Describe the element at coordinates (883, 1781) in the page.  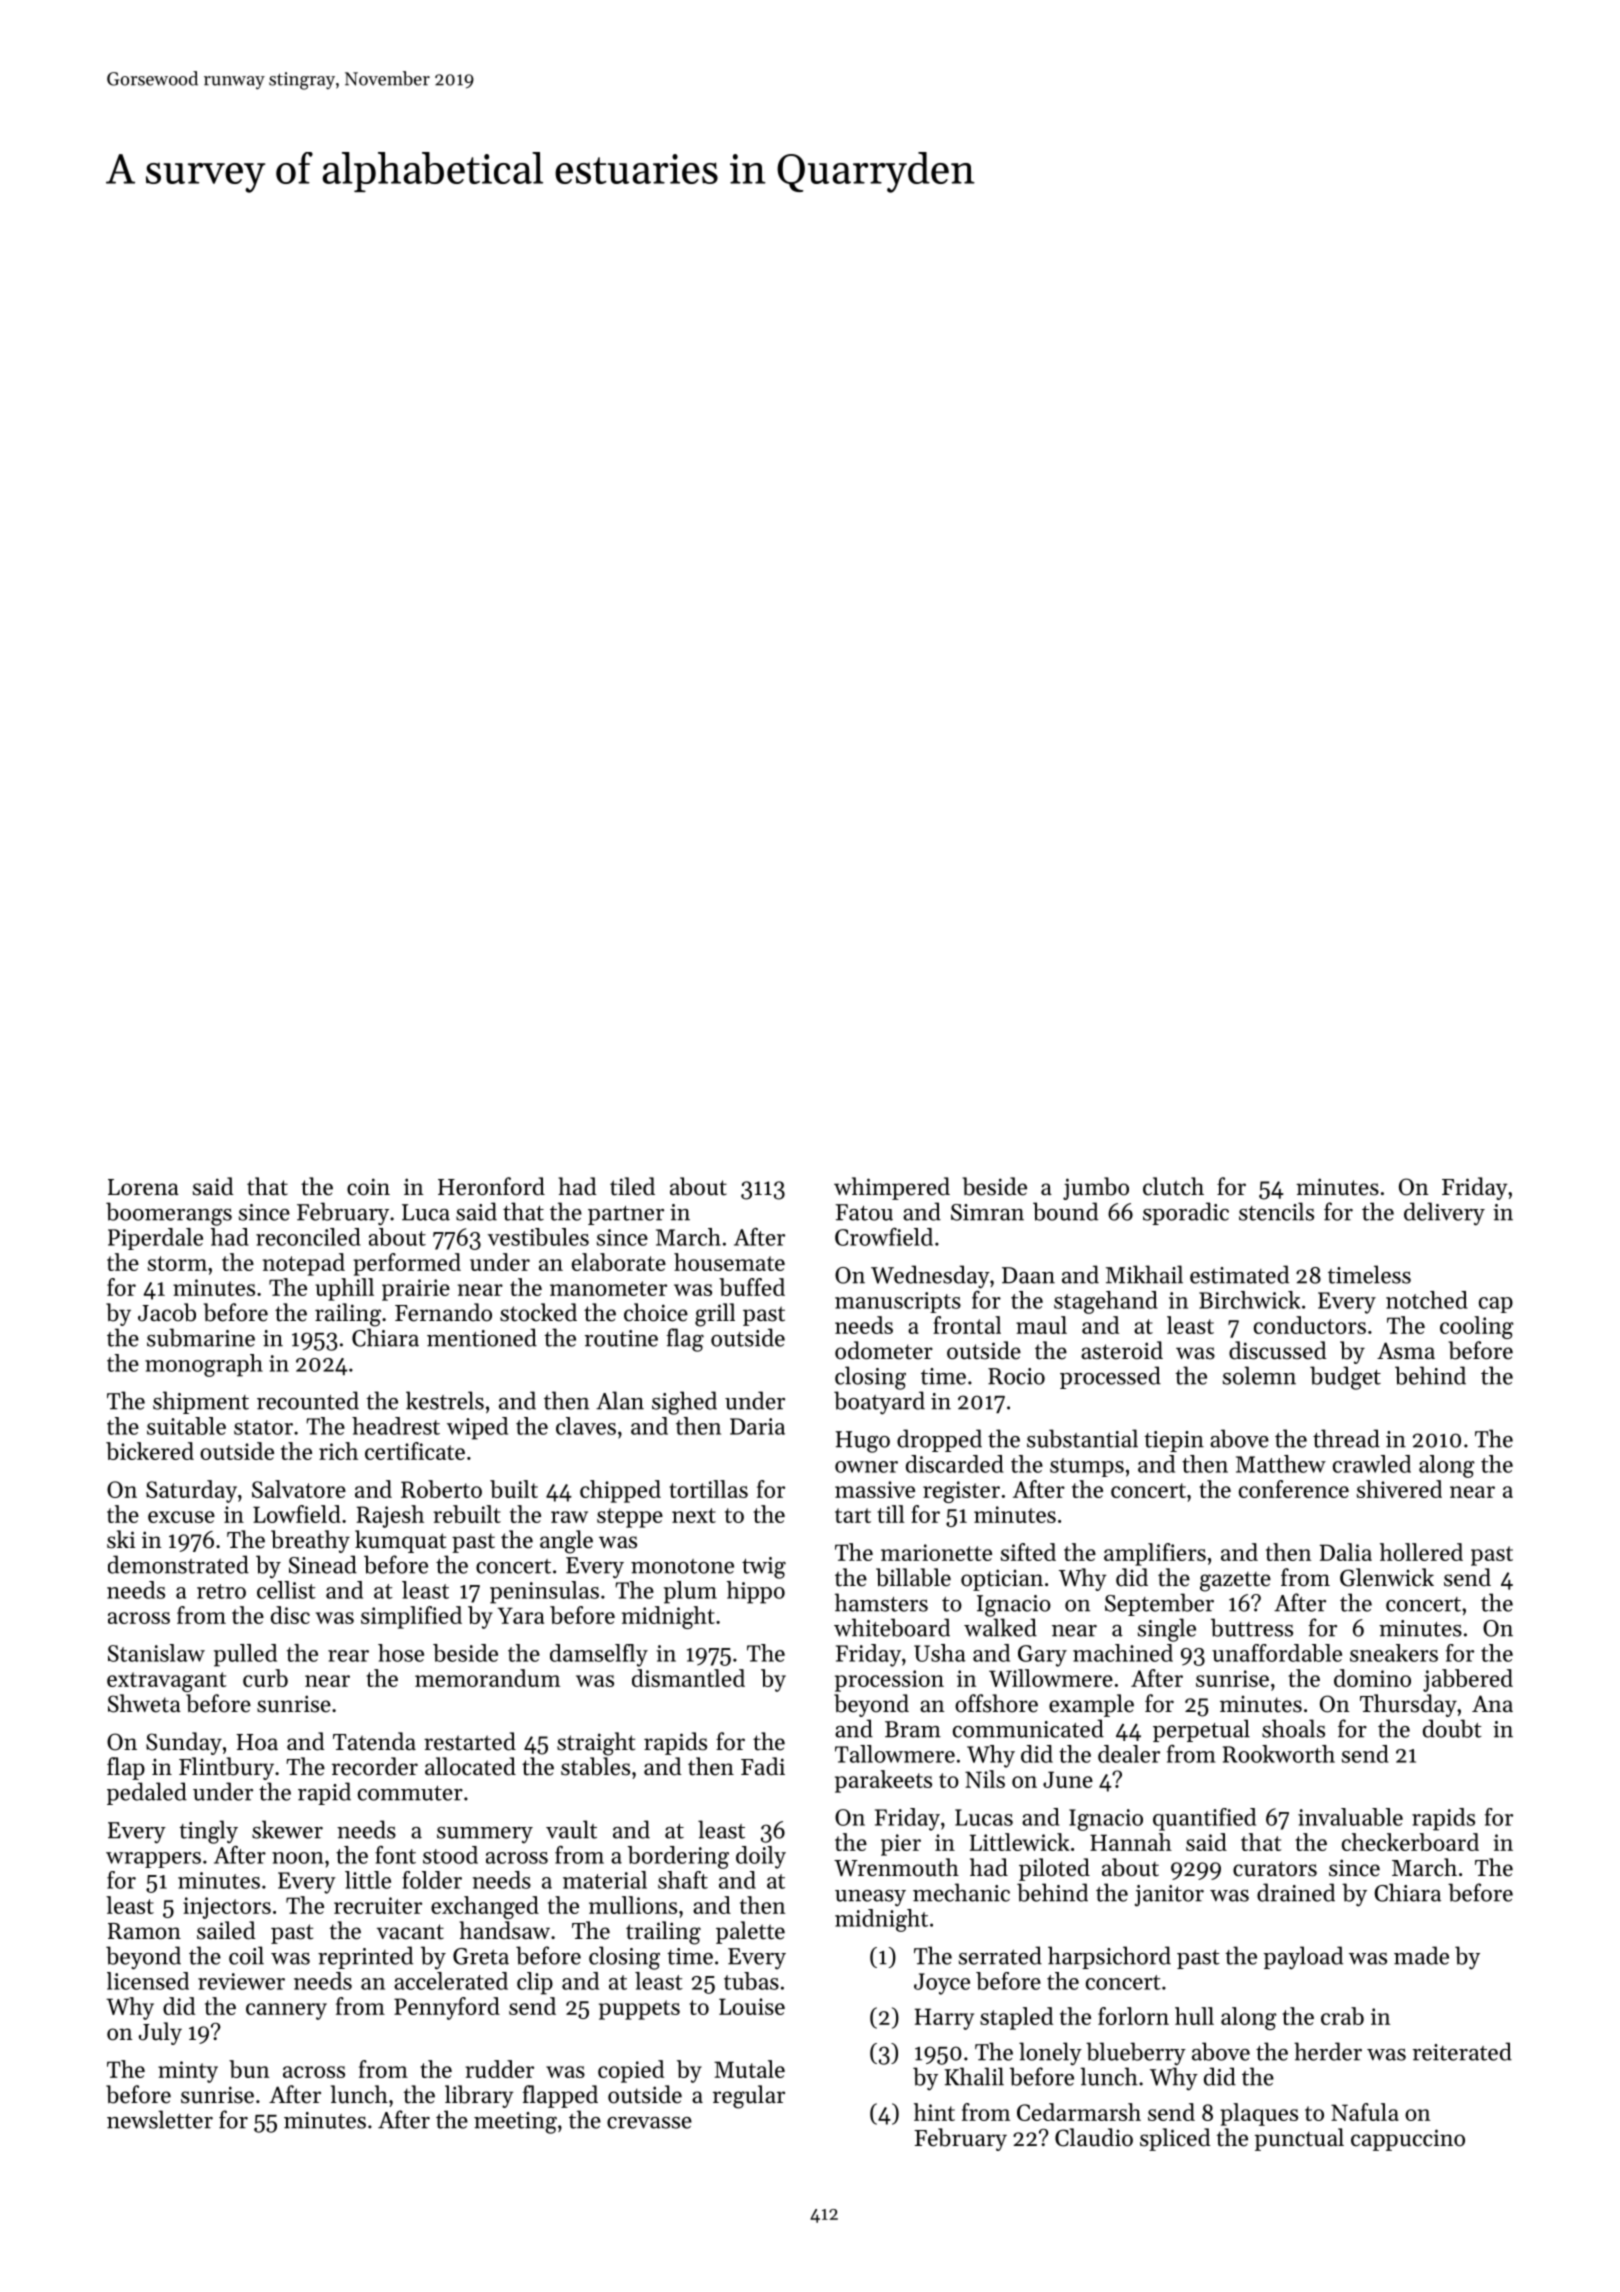
I see `parakeets` at that location.
